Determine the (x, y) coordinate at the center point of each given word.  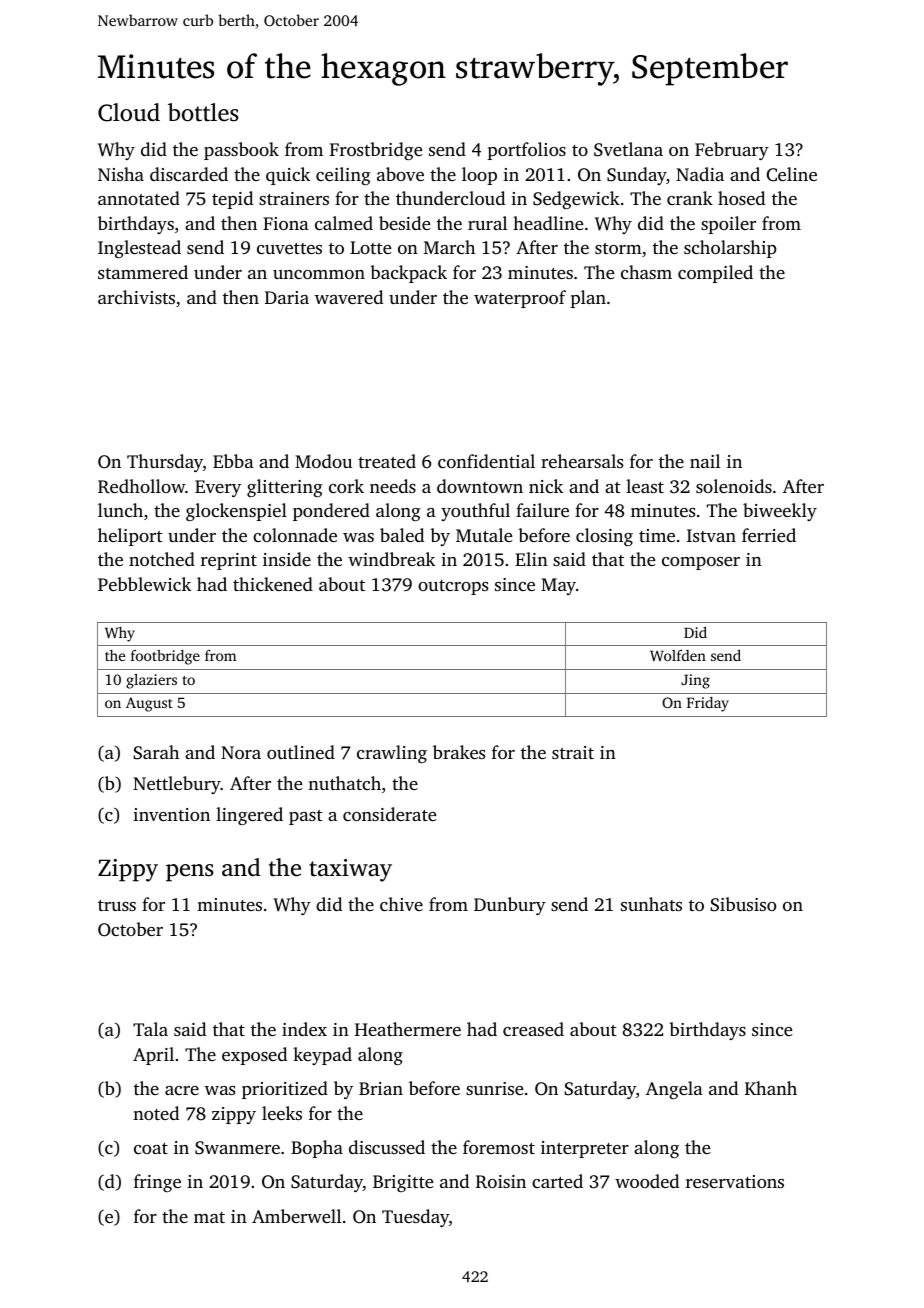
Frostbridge (376, 151)
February (732, 151)
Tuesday (415, 1218)
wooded (647, 1181)
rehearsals (582, 461)
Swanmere (237, 1148)
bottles (203, 112)
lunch (120, 510)
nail (705, 461)
